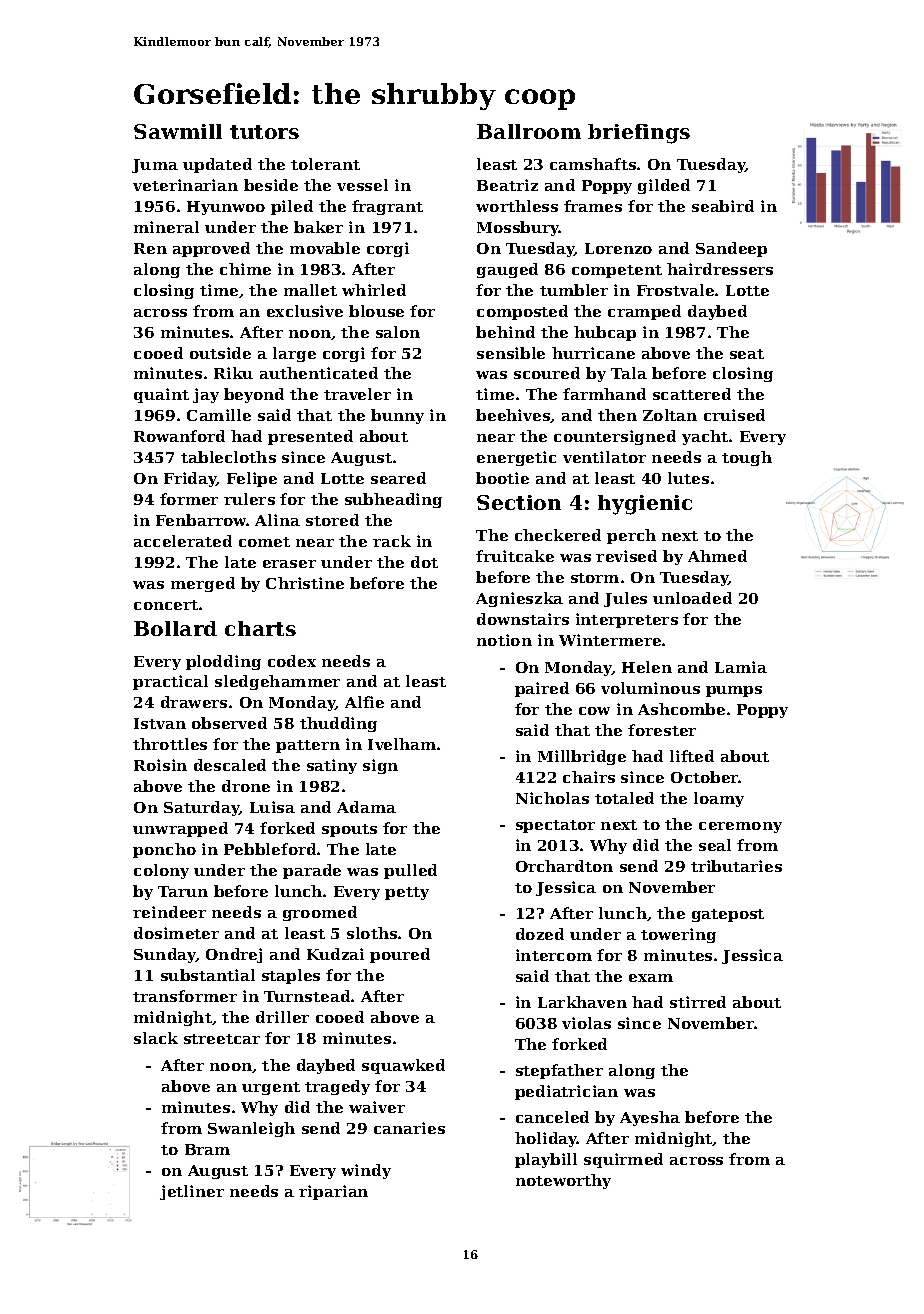 The width and height of the document is (924, 1314). I want to click on Ahmed, so click(717, 556).
